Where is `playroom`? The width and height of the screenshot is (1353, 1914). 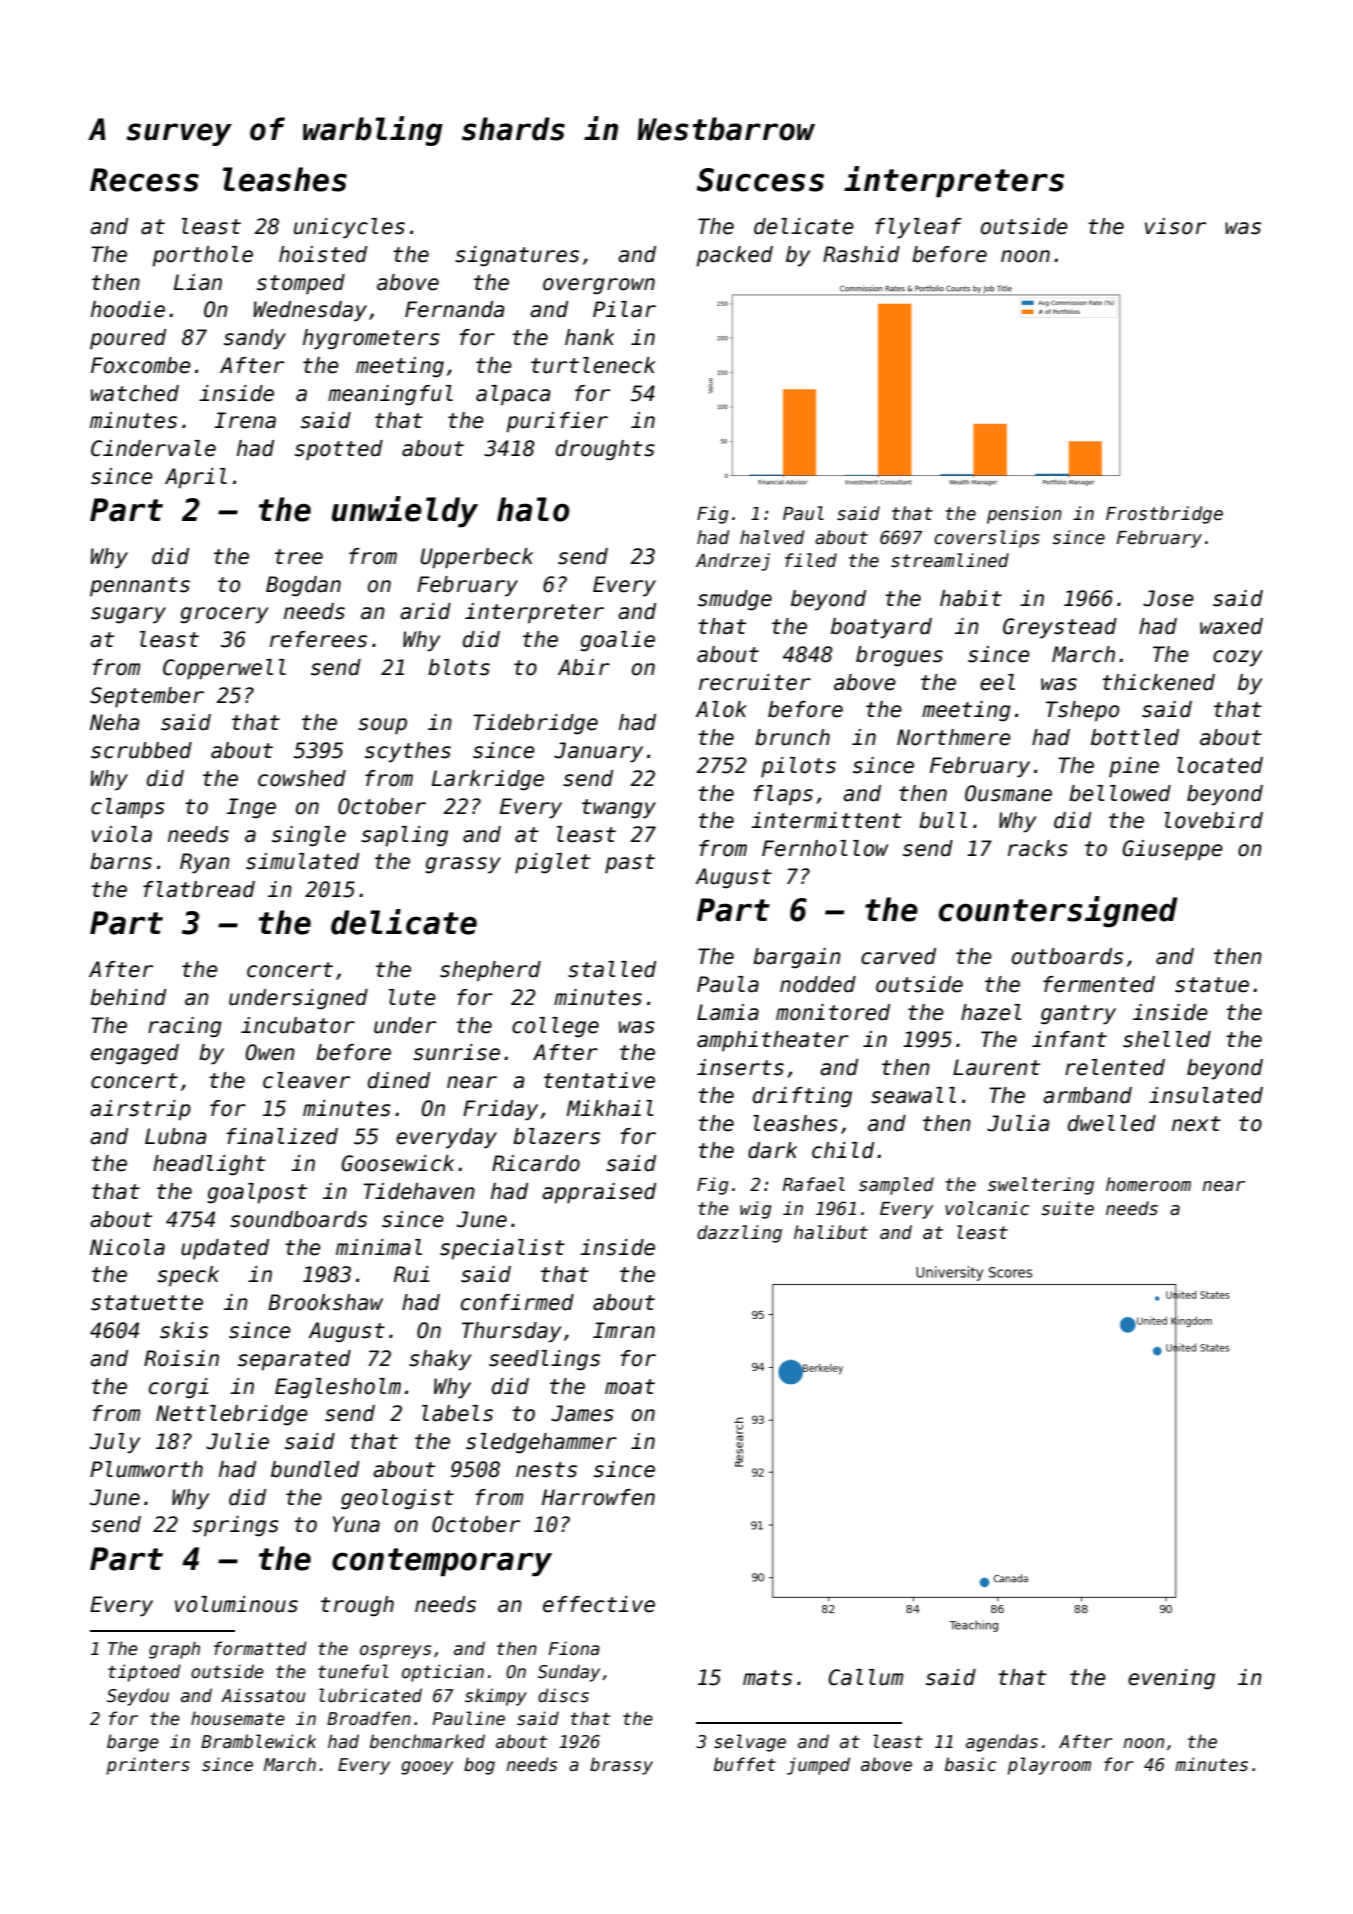
playroom is located at coordinates (1049, 1766).
